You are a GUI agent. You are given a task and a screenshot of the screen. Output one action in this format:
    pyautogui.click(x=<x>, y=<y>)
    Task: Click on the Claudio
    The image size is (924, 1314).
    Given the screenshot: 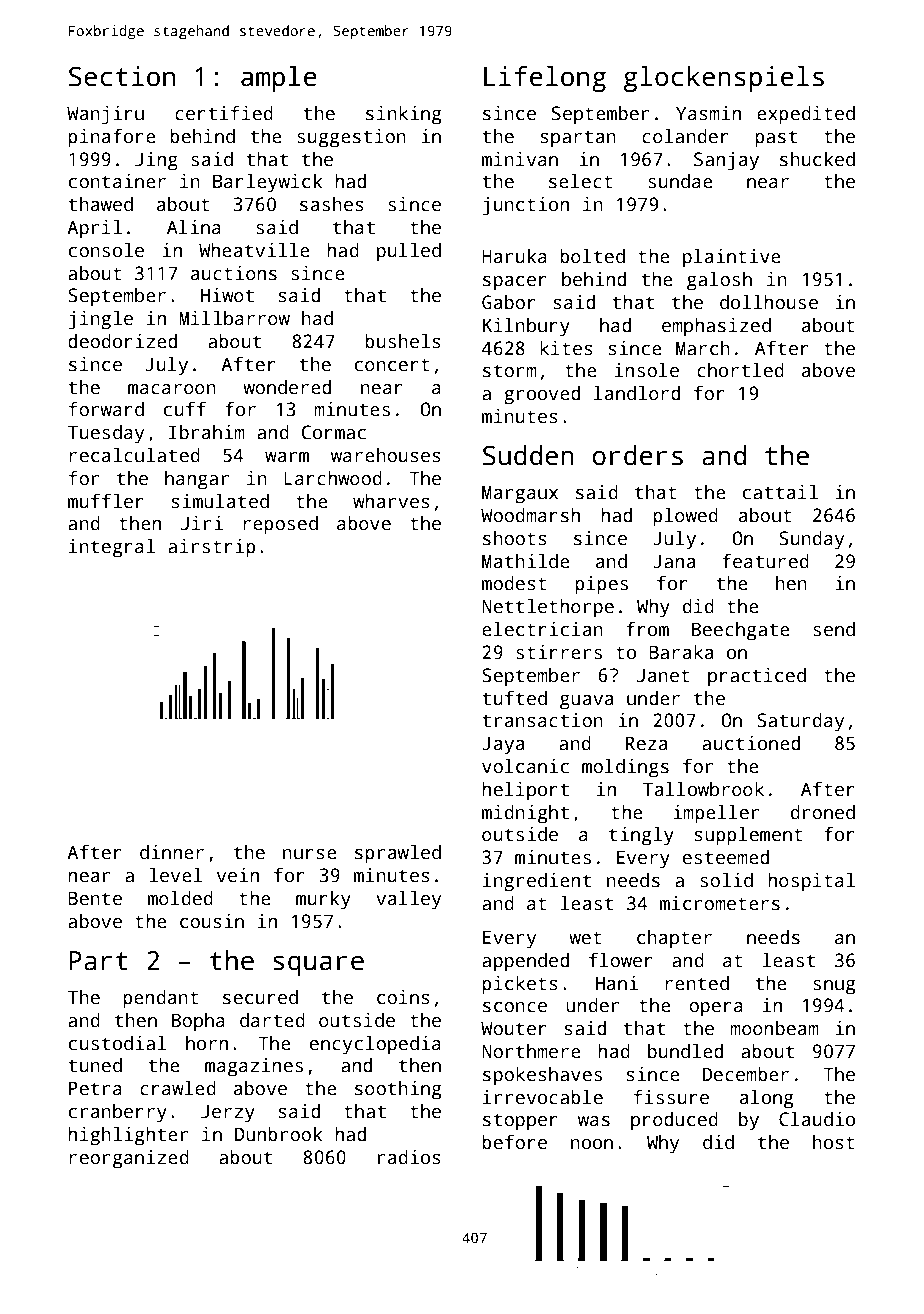 What is the action you would take?
    pyautogui.click(x=817, y=1119)
